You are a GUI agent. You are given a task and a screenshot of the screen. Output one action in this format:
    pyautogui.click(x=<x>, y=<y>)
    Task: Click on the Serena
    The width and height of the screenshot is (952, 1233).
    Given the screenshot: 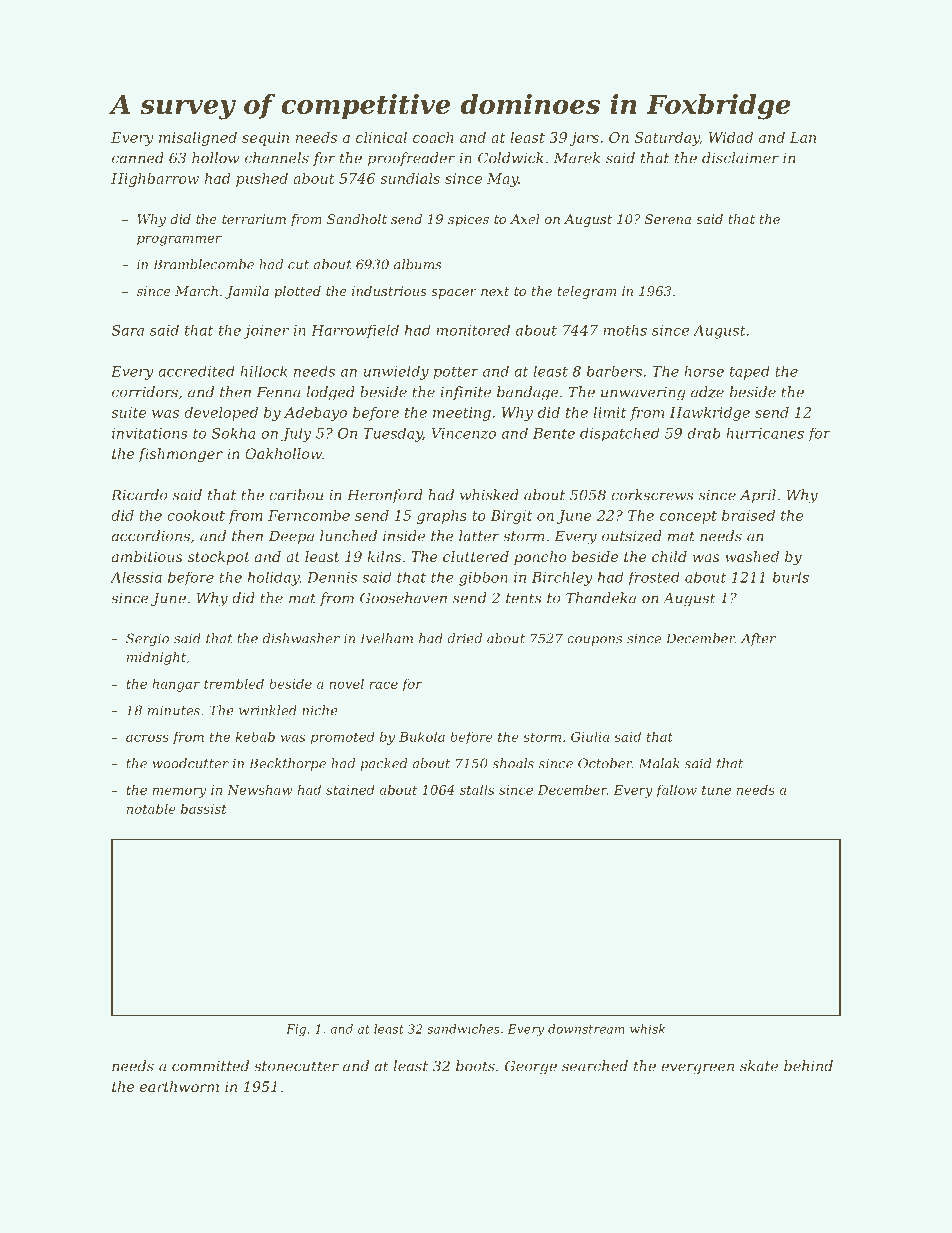 What is the action you would take?
    pyautogui.click(x=668, y=219)
